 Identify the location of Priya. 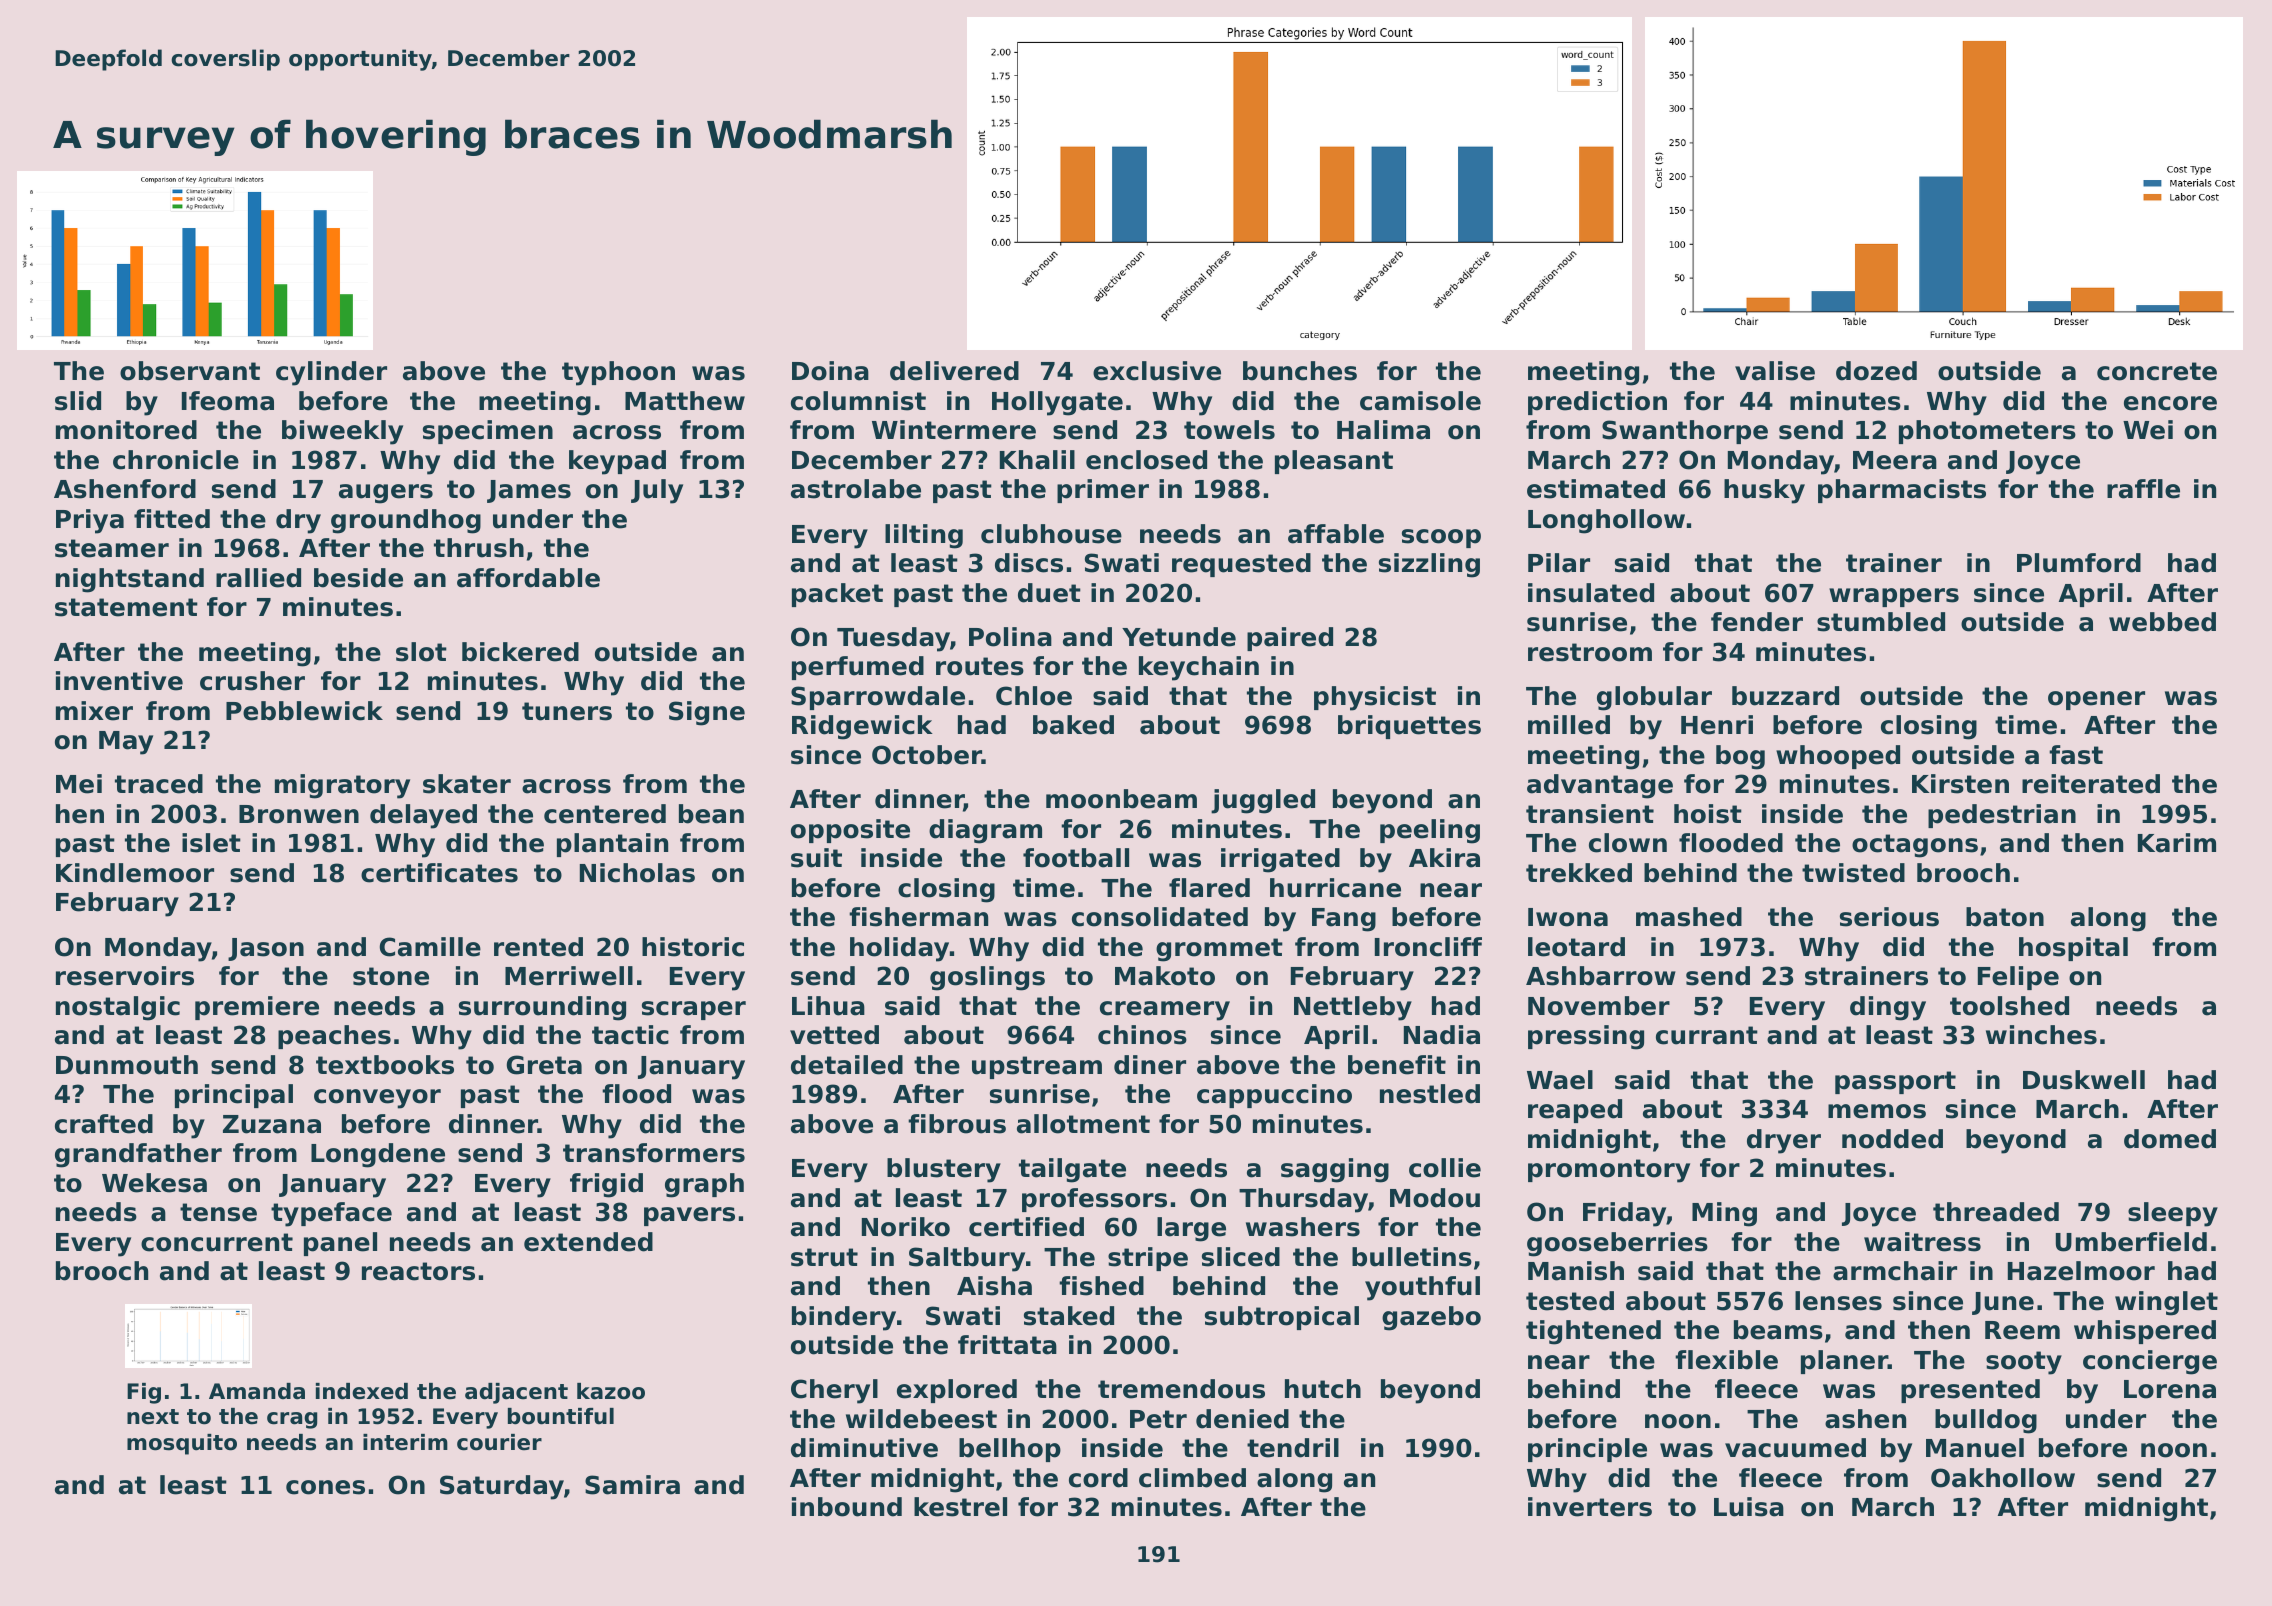
(90, 521).
